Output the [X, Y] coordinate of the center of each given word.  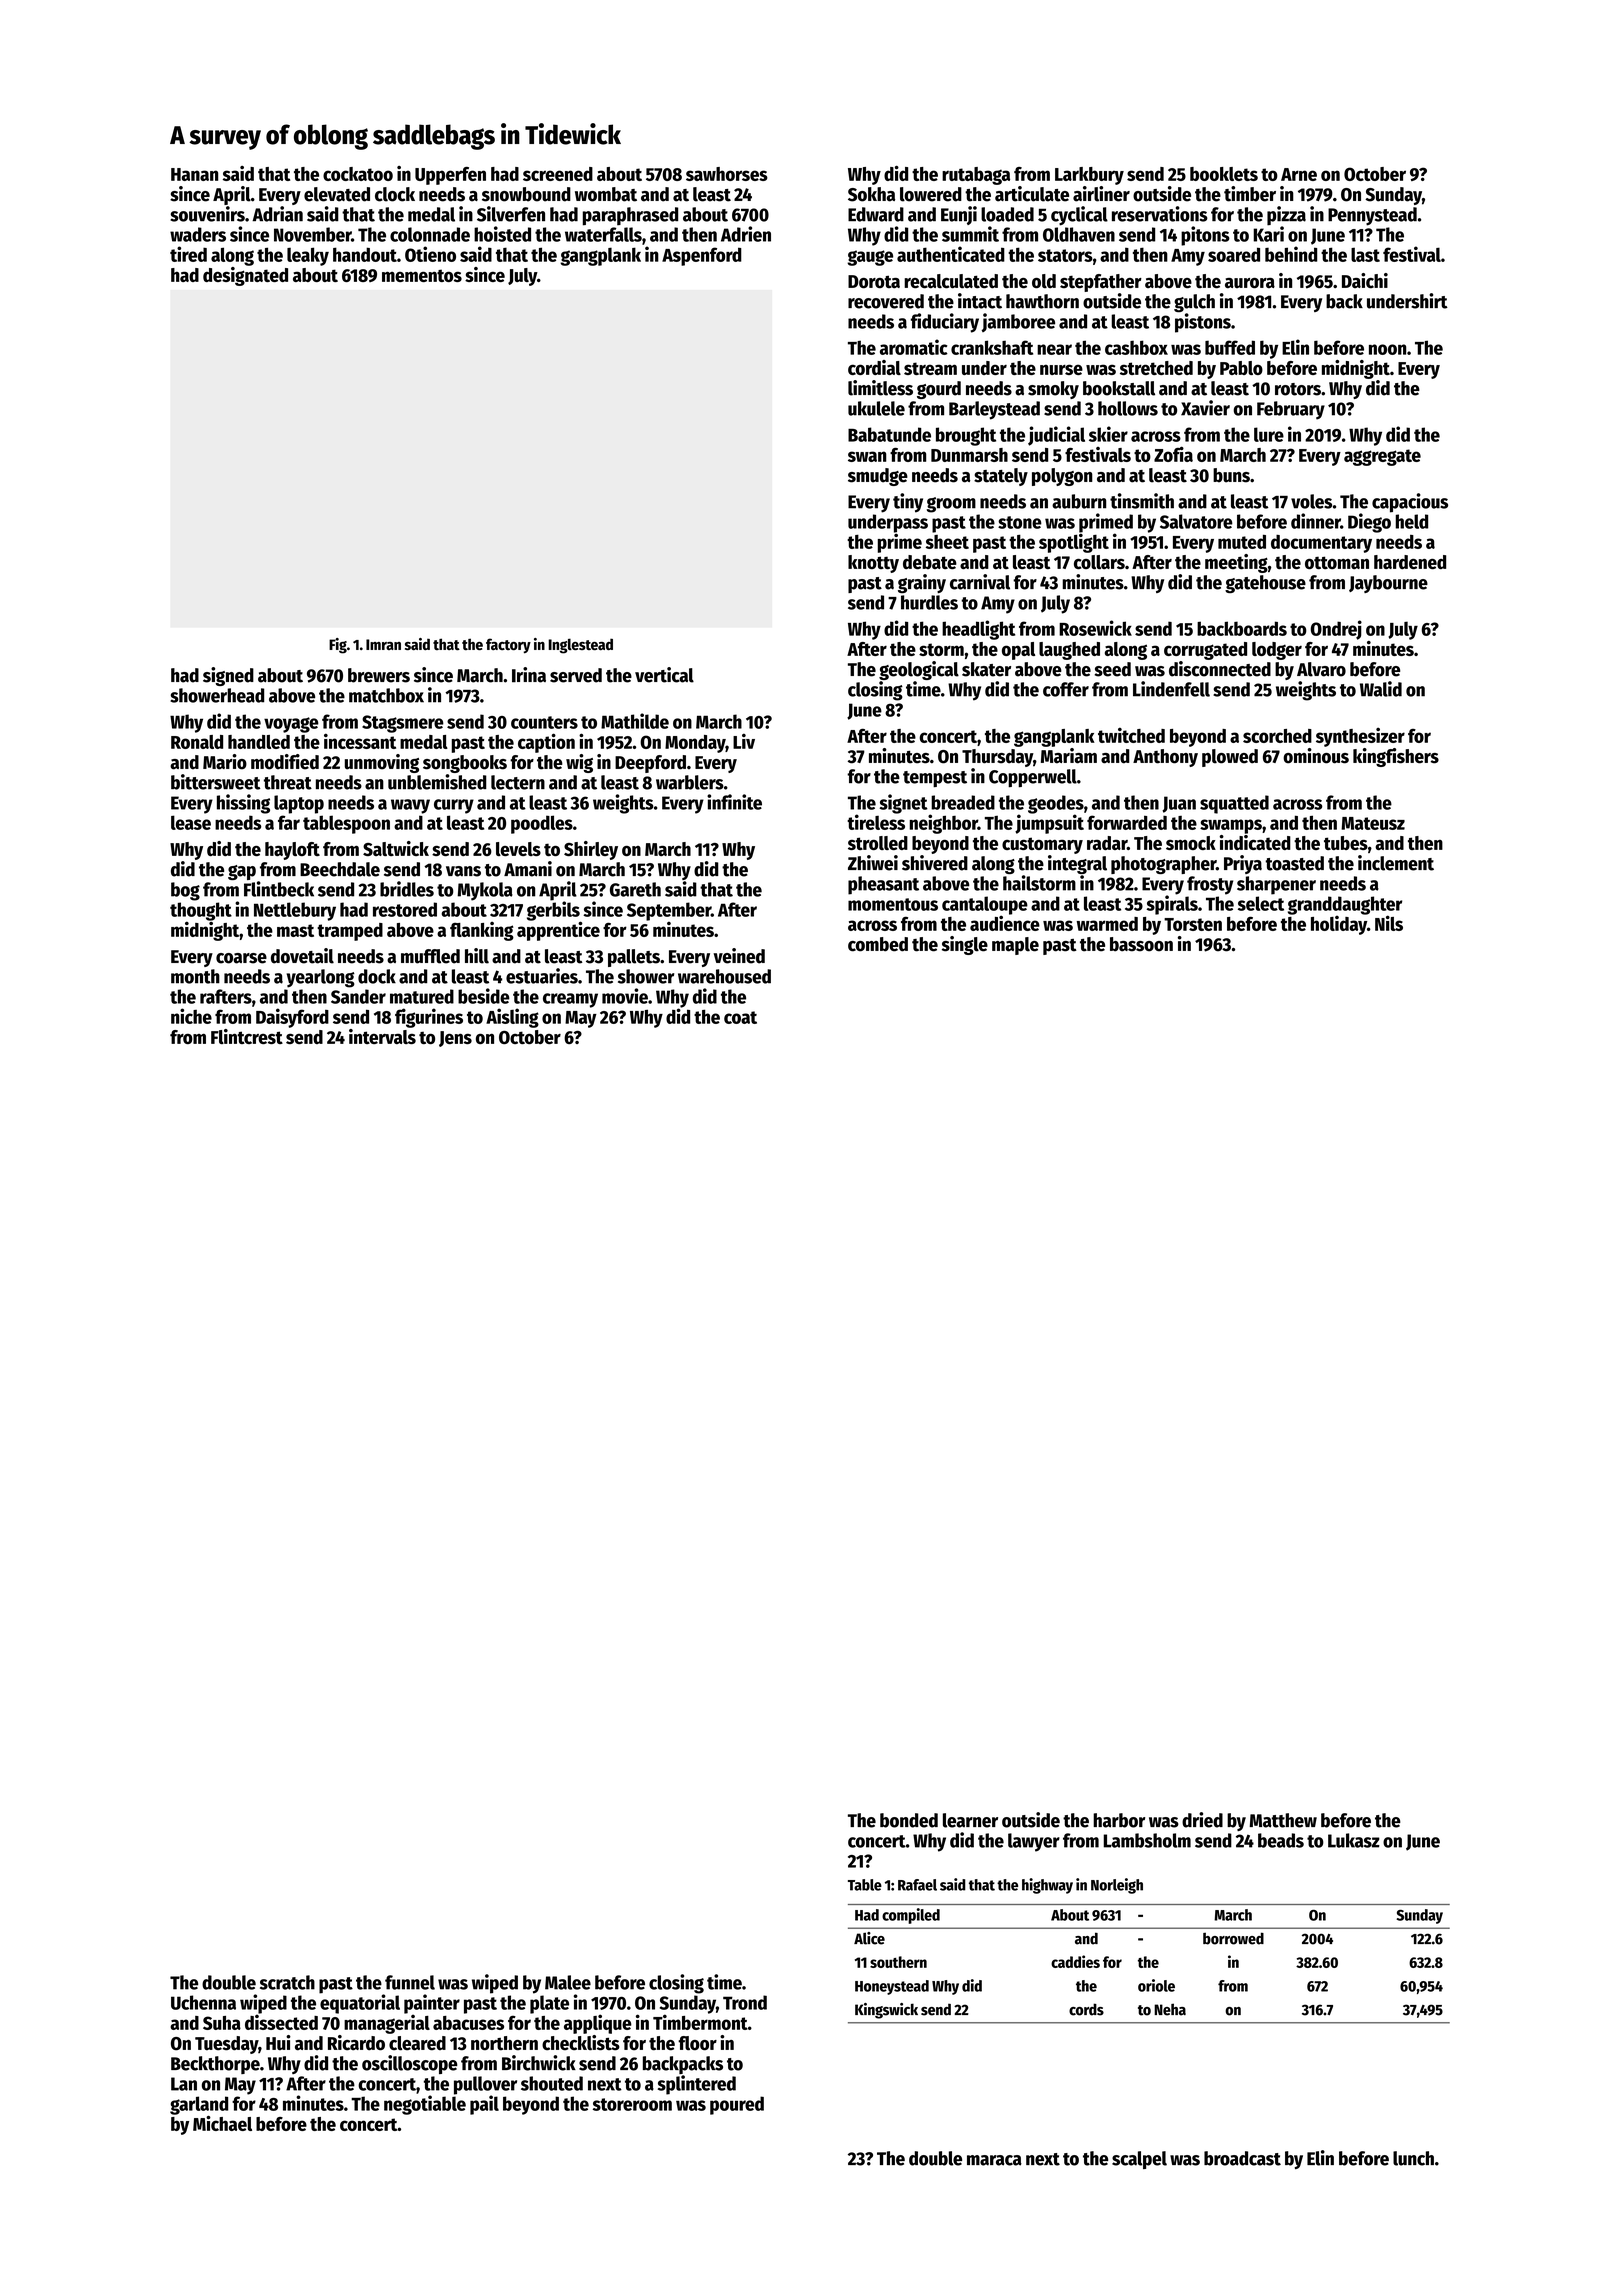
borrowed [1233, 1938]
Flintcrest [247, 1036]
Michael [222, 2123]
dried [1202, 1820]
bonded [909, 1820]
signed [228, 676]
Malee [568, 1982]
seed [1112, 669]
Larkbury [1089, 176]
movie [625, 996]
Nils [1389, 923]
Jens [455, 1039]
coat [740, 1017]
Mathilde [635, 721]
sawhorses [727, 174]
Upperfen [450, 176]
